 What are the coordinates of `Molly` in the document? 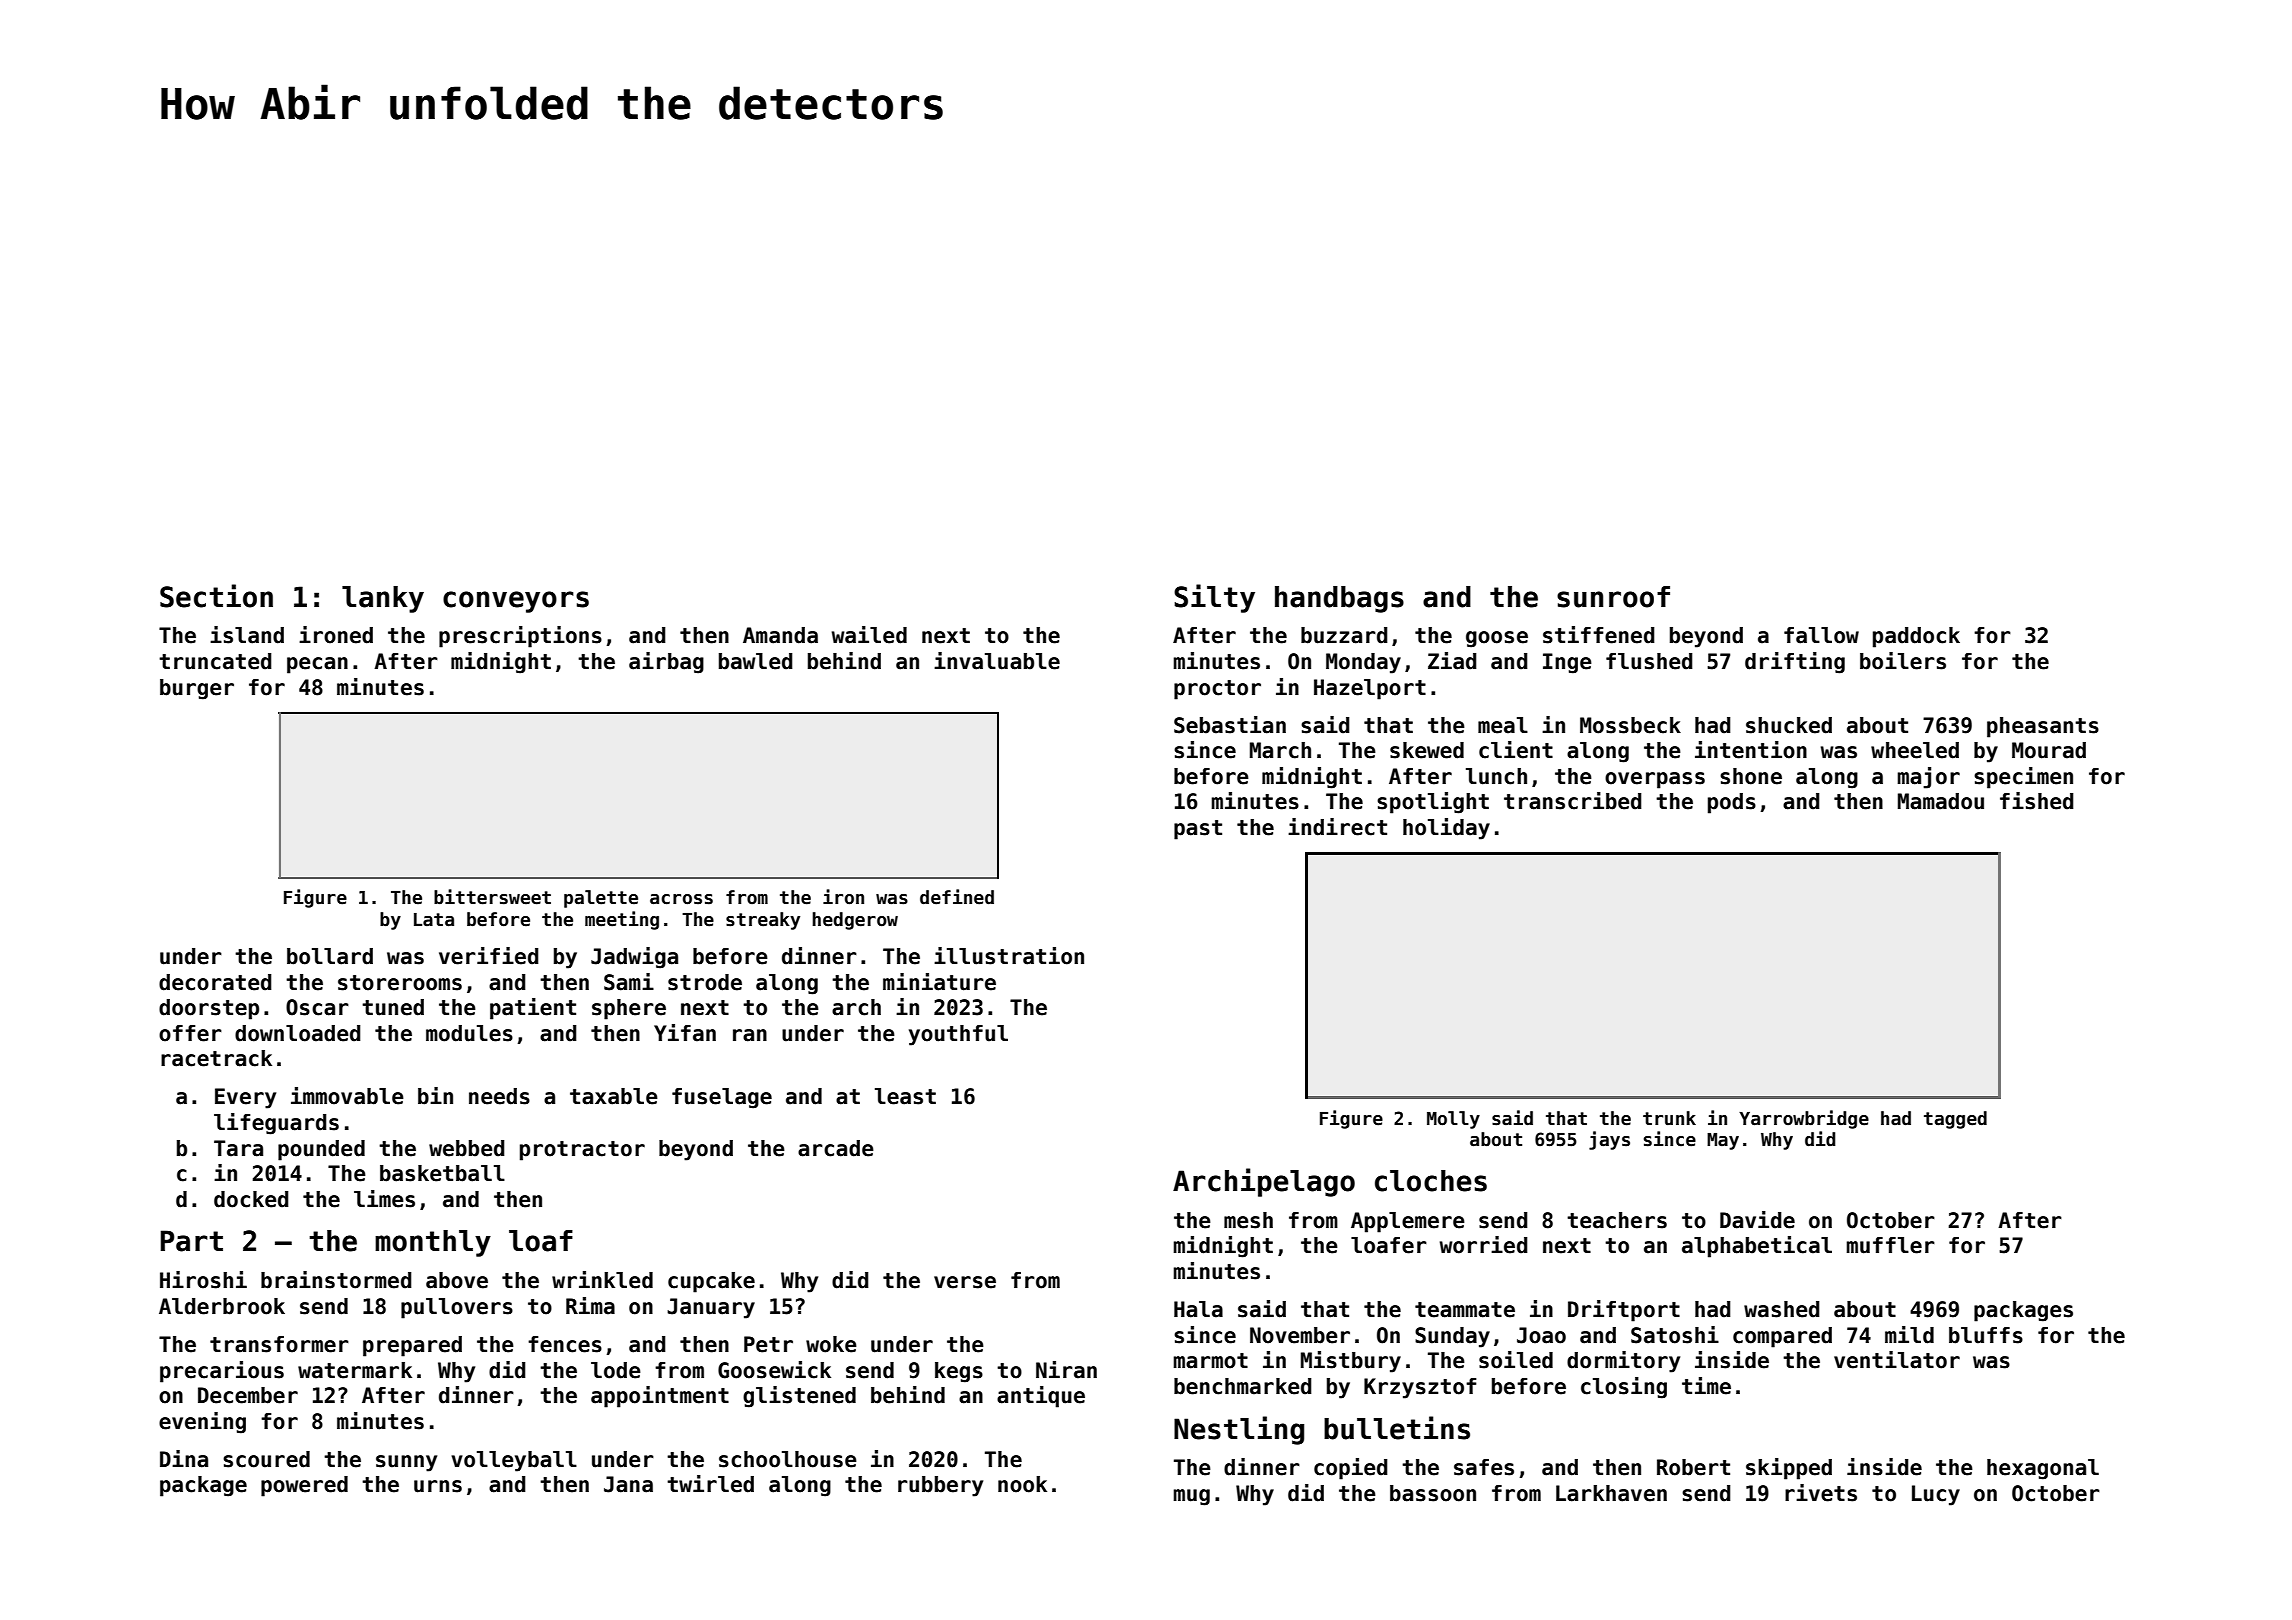 It's located at (1453, 1120).
